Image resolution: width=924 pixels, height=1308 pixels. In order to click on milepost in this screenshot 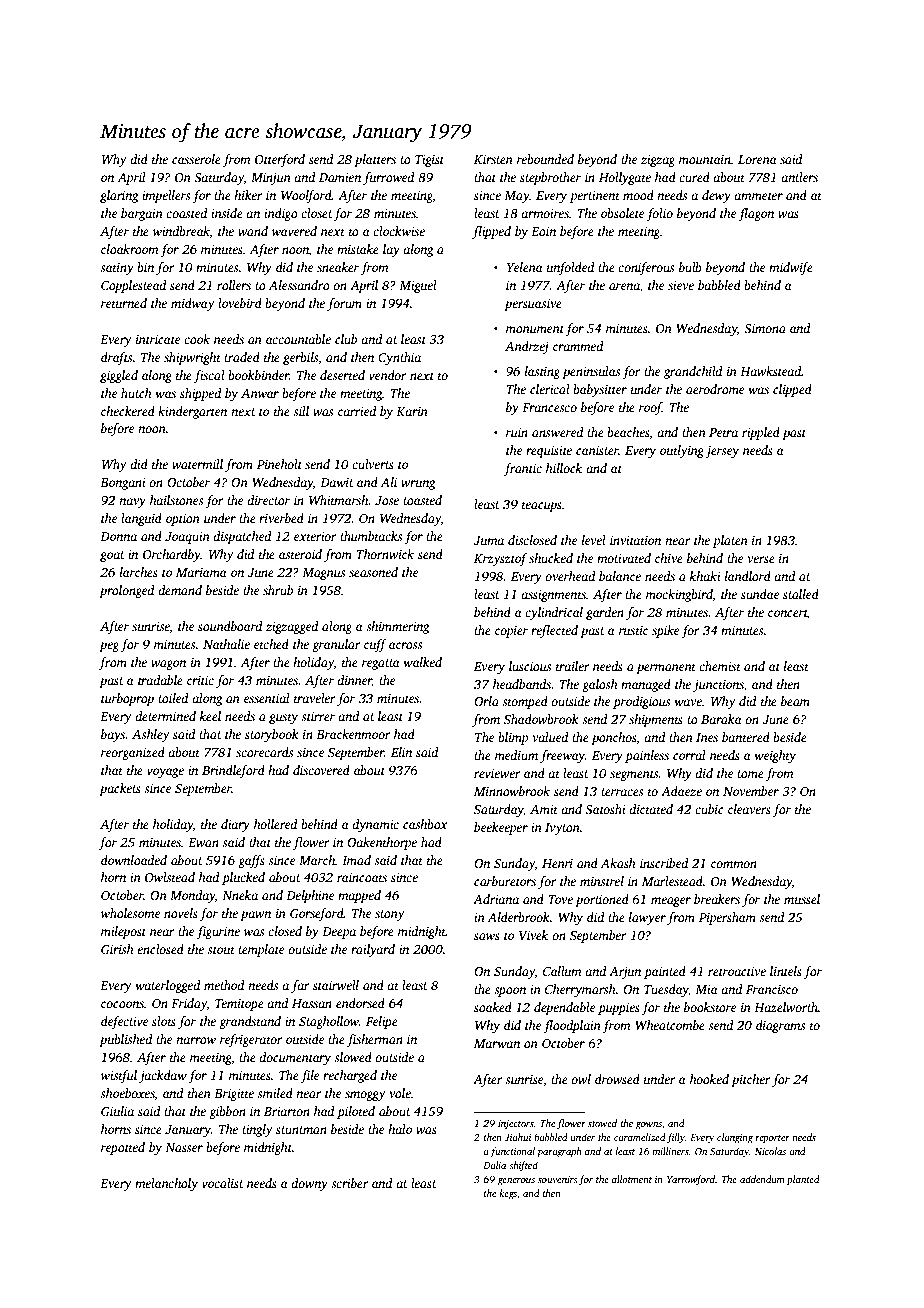, I will do `click(123, 932)`.
